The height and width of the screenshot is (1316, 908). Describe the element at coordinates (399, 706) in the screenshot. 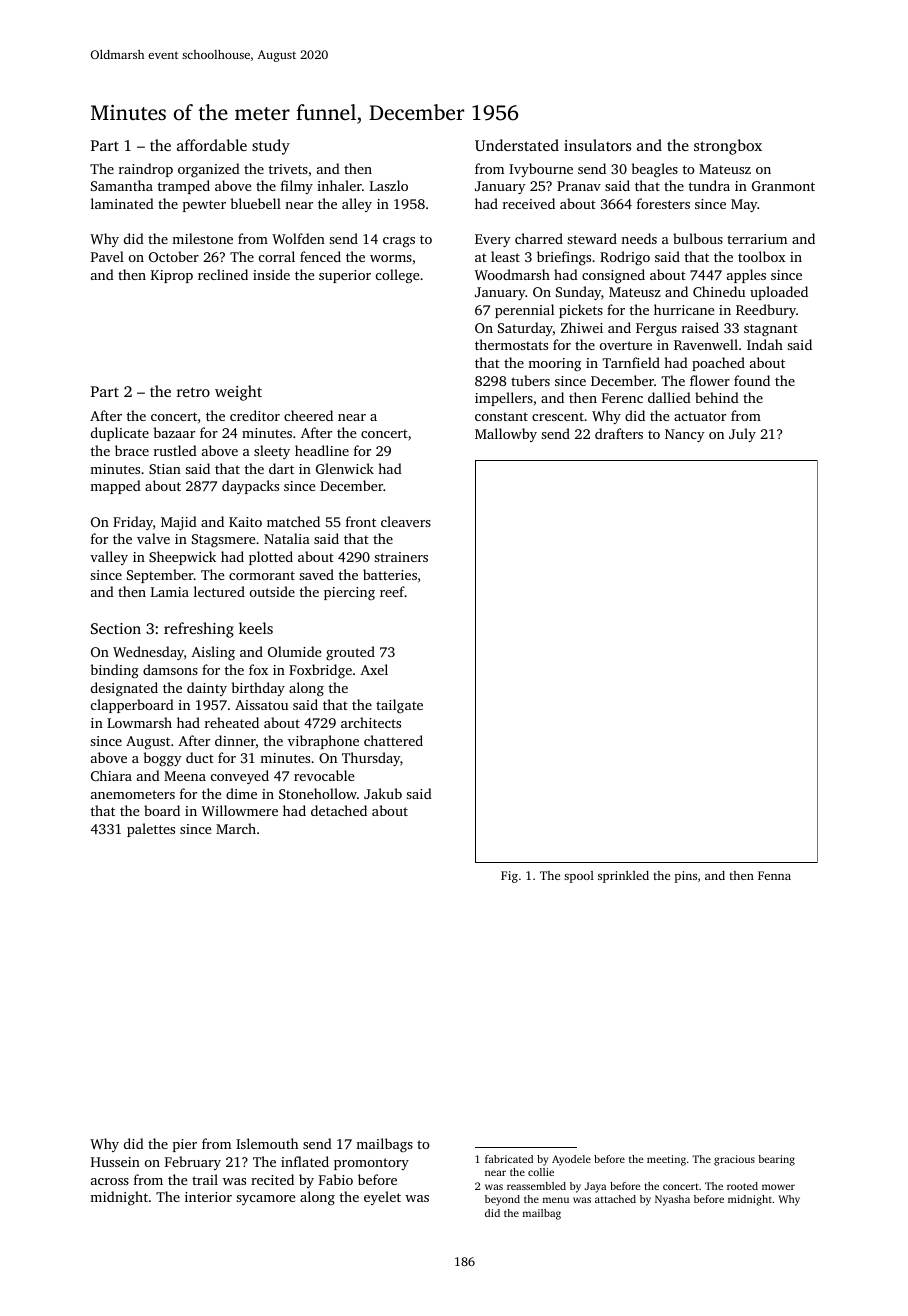

I see `tailgate` at that location.
